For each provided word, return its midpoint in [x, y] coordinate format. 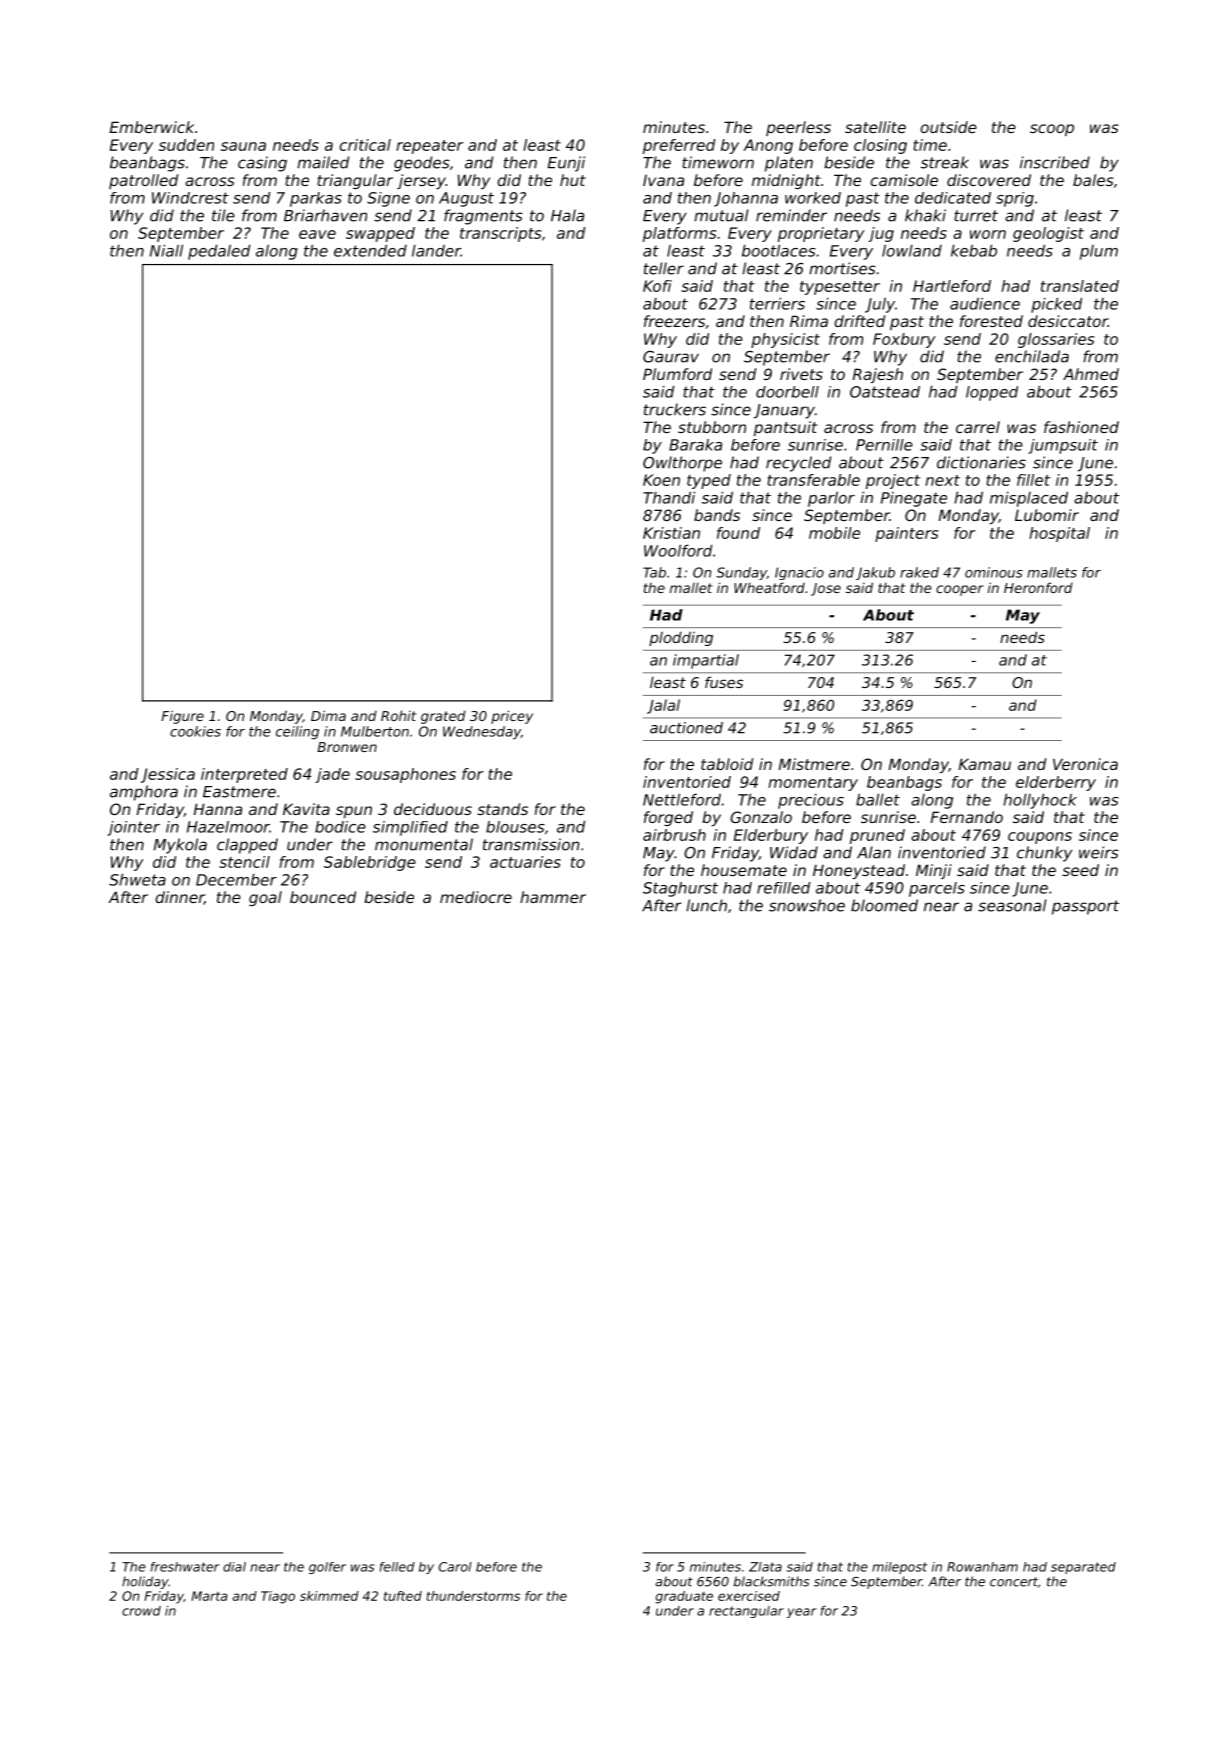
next [942, 480]
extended [370, 250]
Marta [209, 1596]
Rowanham [982, 1567]
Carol [455, 1567]
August [466, 199]
